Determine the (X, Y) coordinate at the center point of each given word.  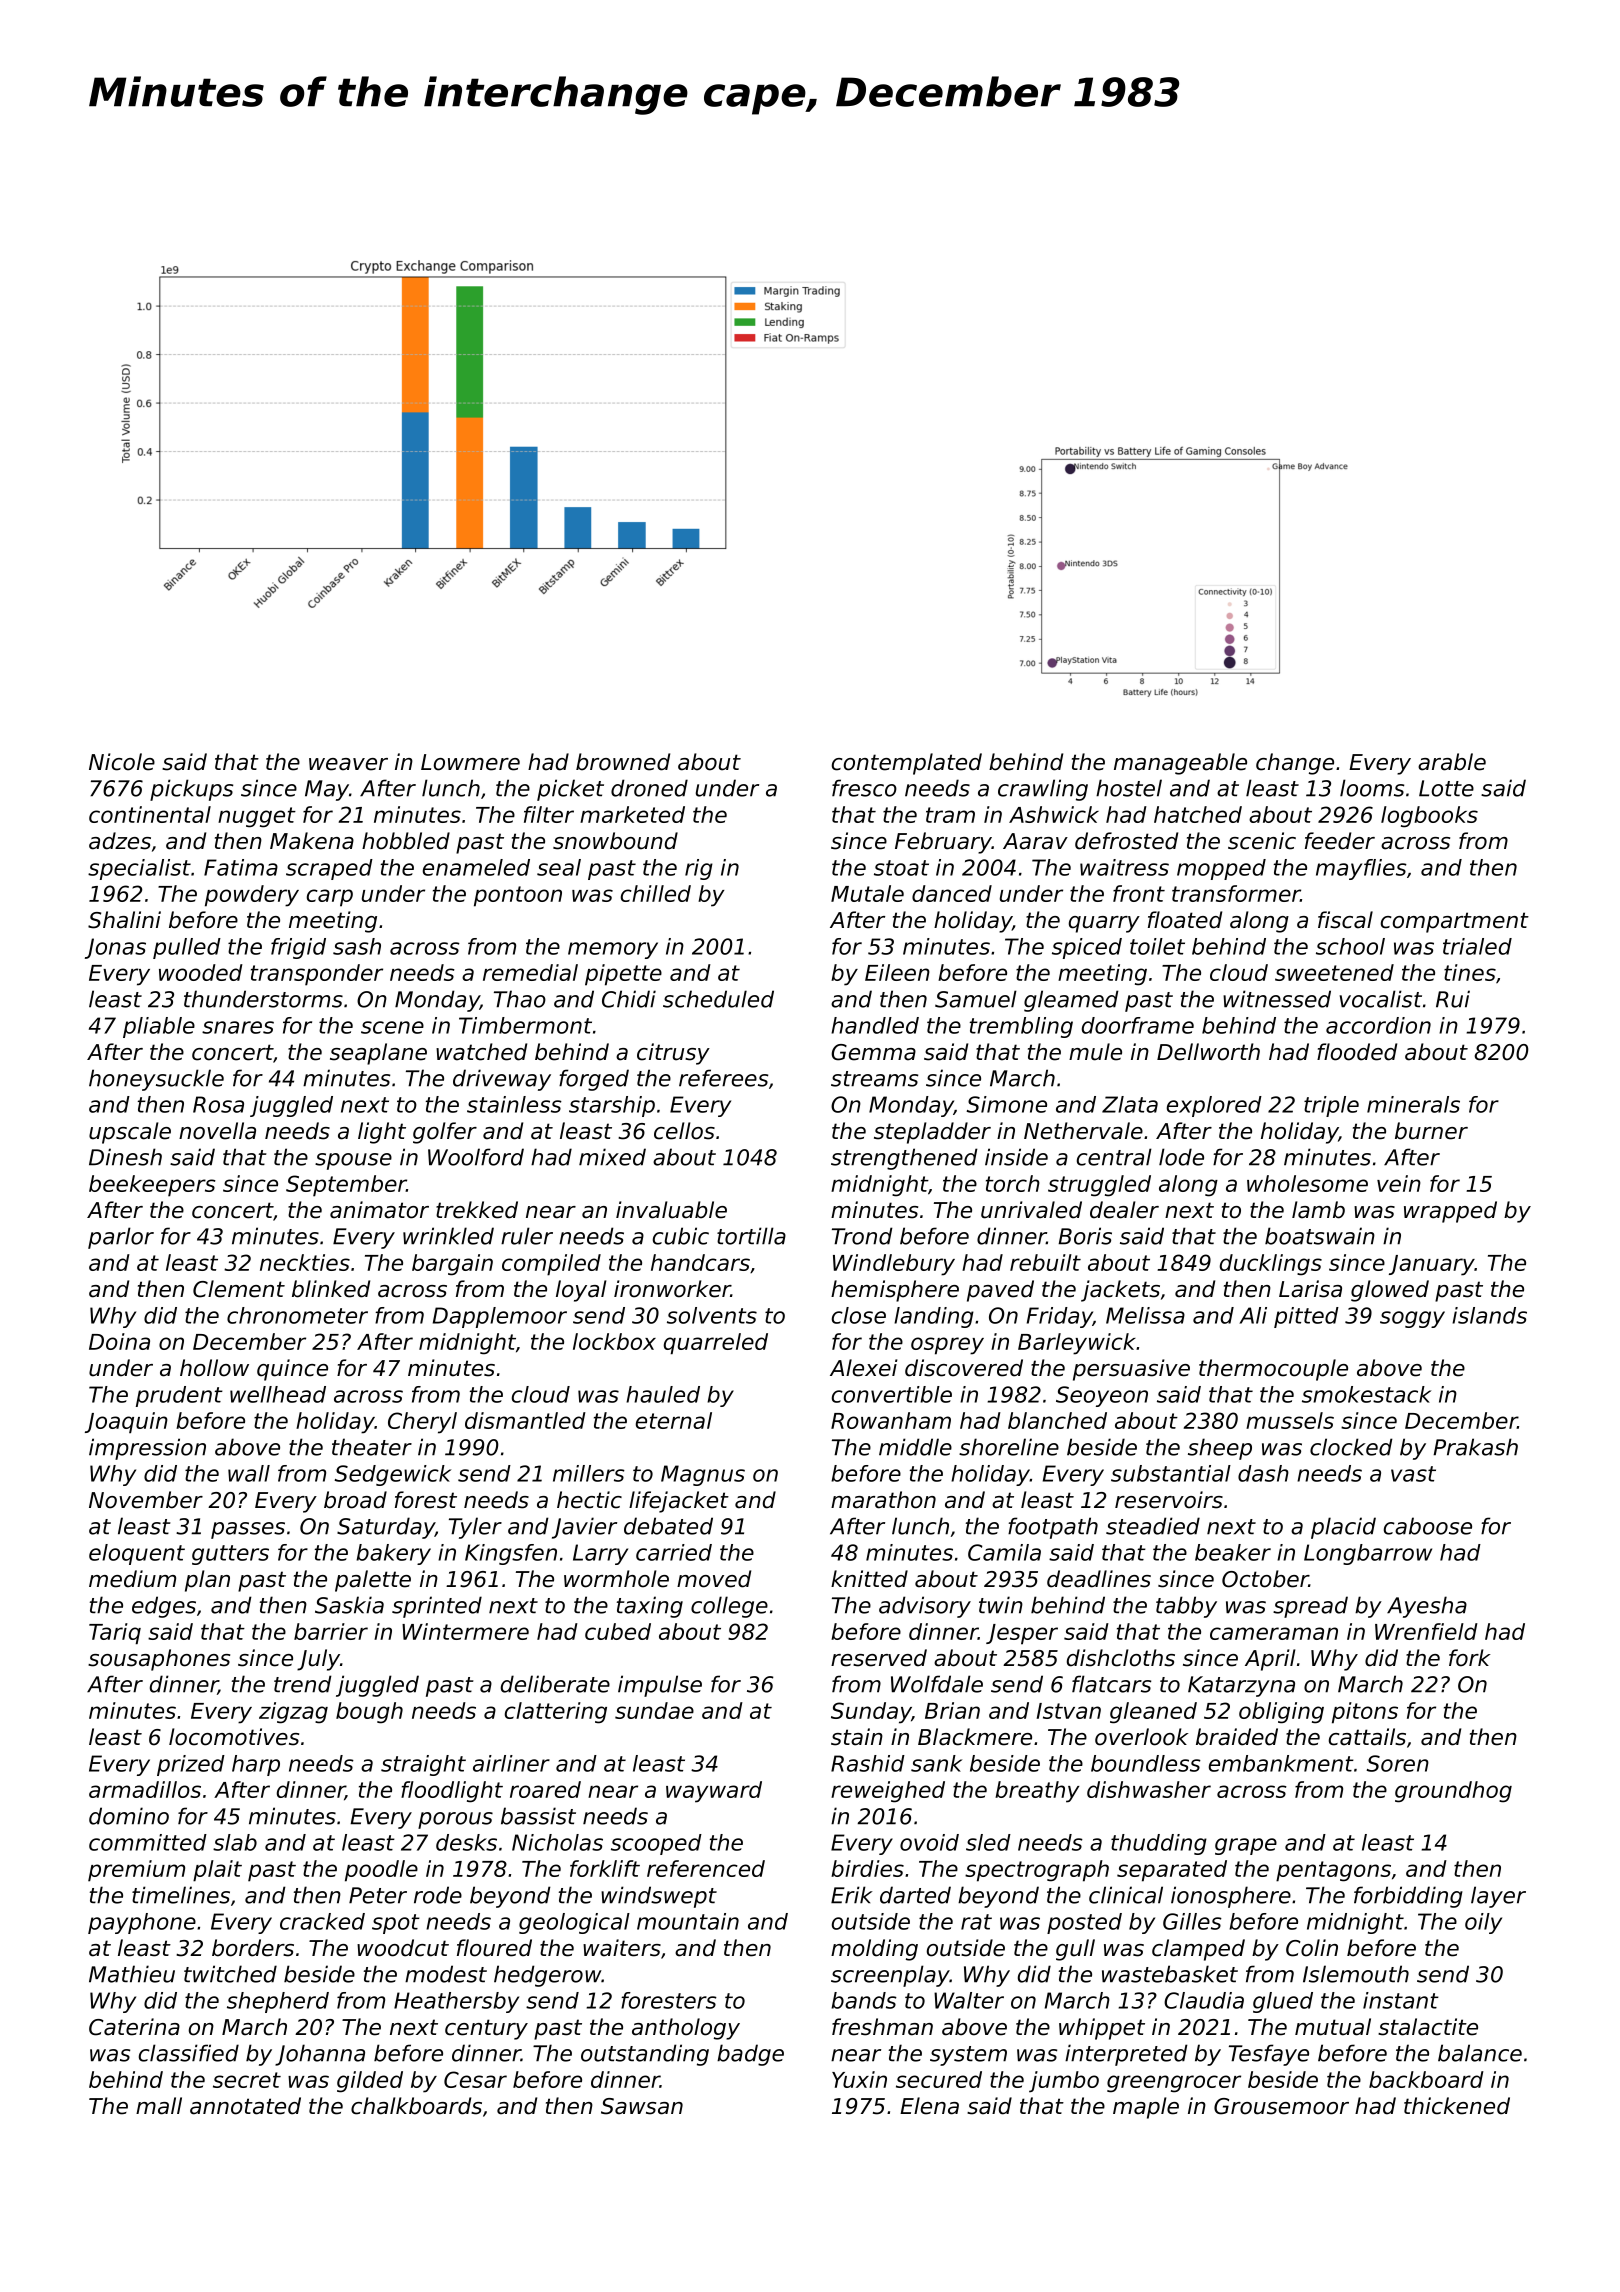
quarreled (716, 1343)
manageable (1180, 764)
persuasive (1131, 1370)
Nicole (122, 762)
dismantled (525, 1420)
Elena (929, 2106)
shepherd (278, 2002)
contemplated (907, 764)
